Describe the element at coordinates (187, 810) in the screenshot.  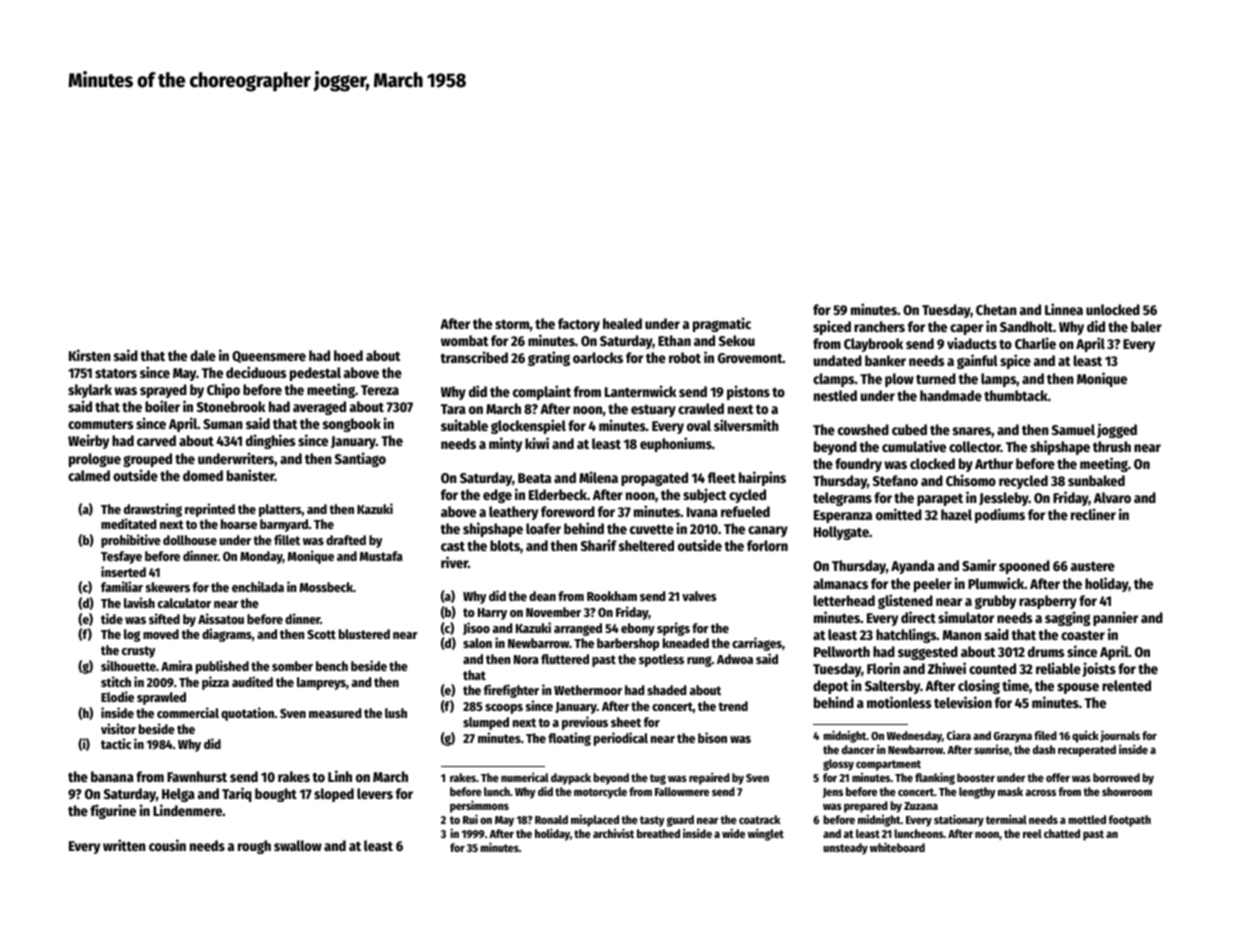
I see `Lindenmere` at that location.
